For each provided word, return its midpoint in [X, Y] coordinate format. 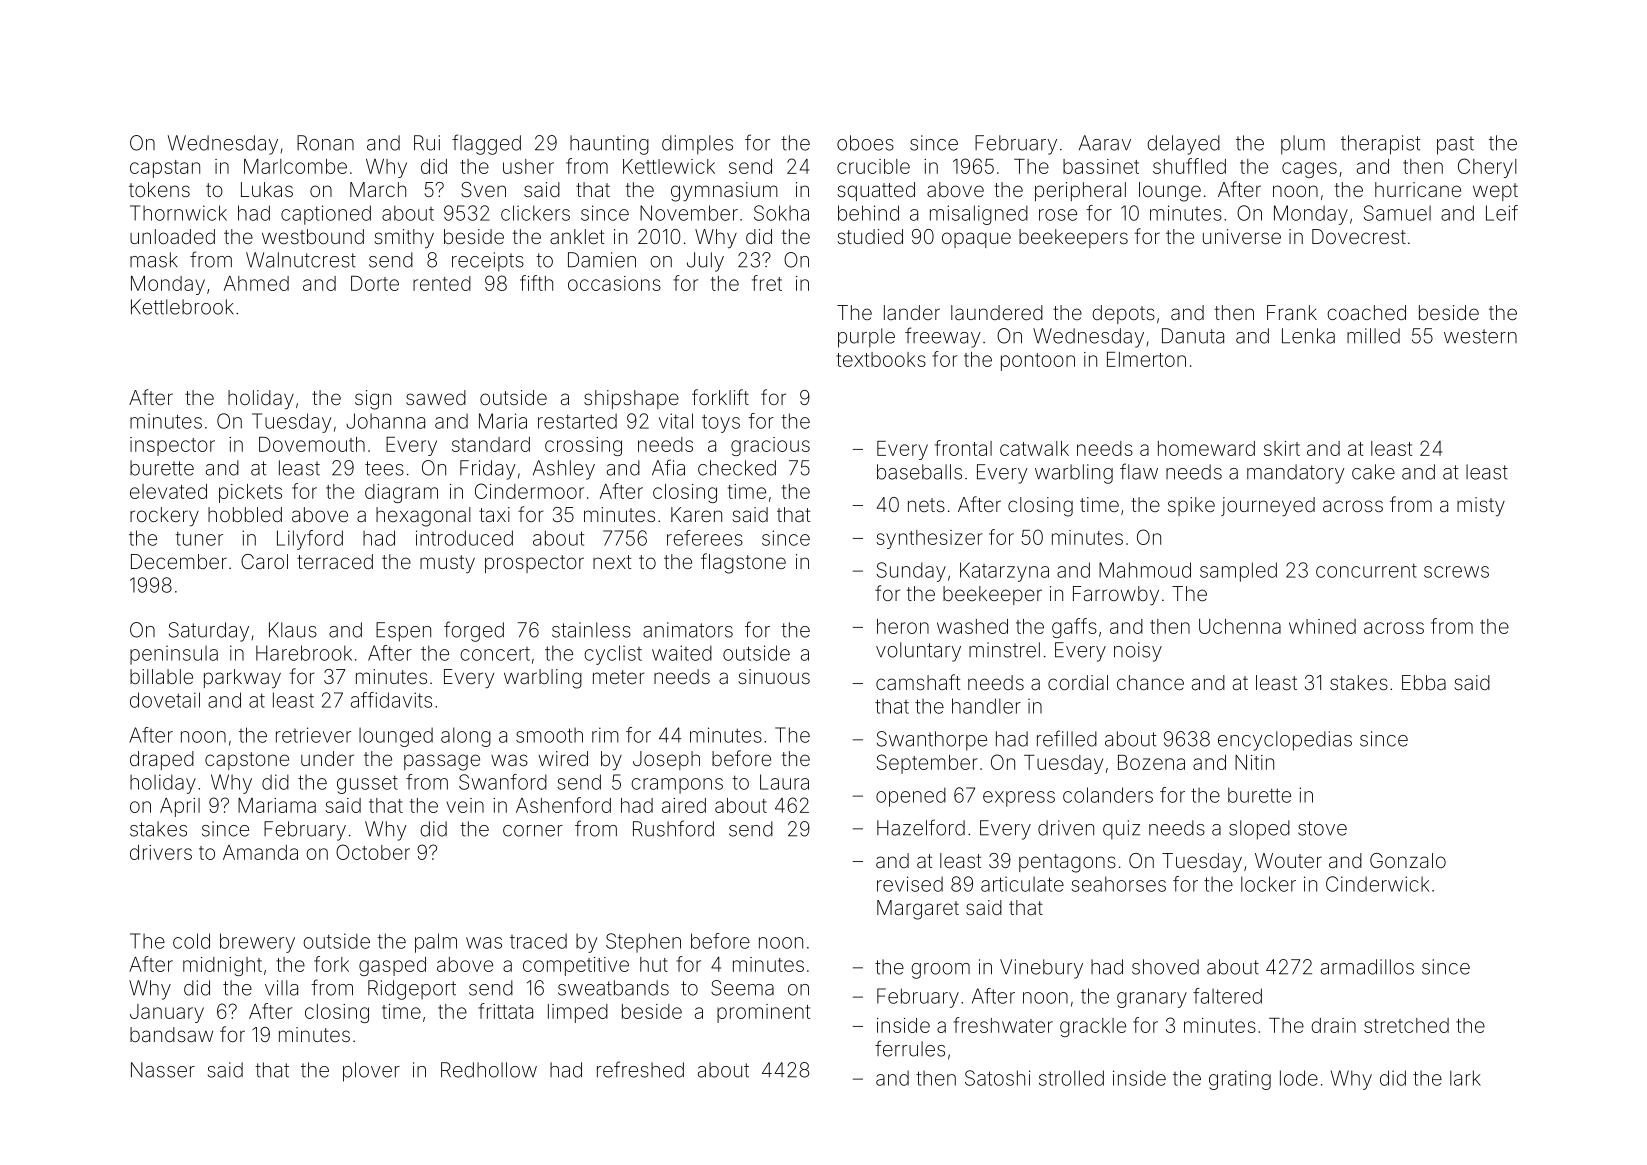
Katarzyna [1004, 572]
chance [1150, 682]
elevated [168, 491]
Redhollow [489, 1070]
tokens [159, 189]
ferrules [910, 1048]
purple [866, 338]
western [1480, 336]
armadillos [1367, 967]
